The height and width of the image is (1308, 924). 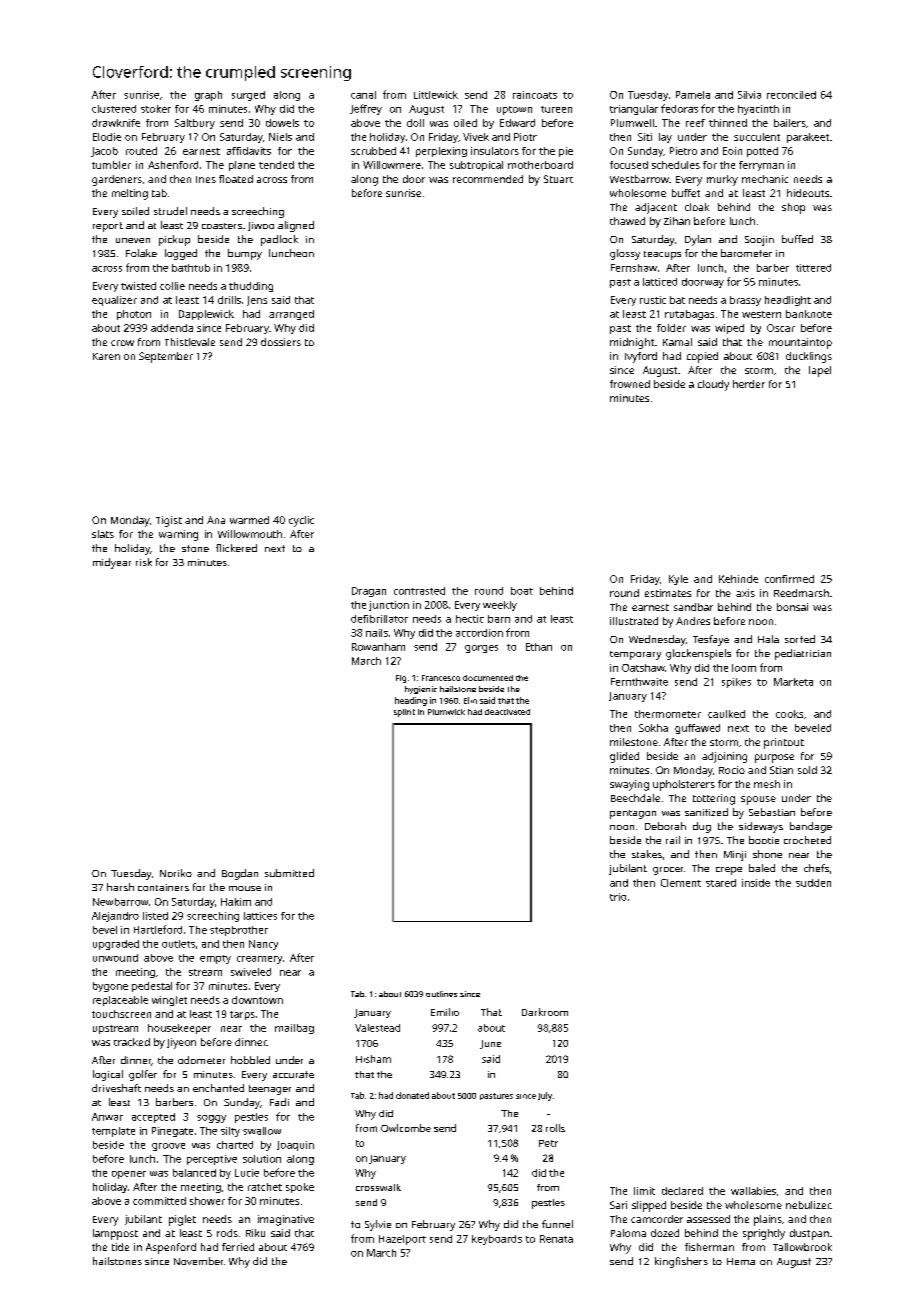 What do you see at coordinates (539, 647) in the image?
I see `Ethan` at bounding box center [539, 647].
